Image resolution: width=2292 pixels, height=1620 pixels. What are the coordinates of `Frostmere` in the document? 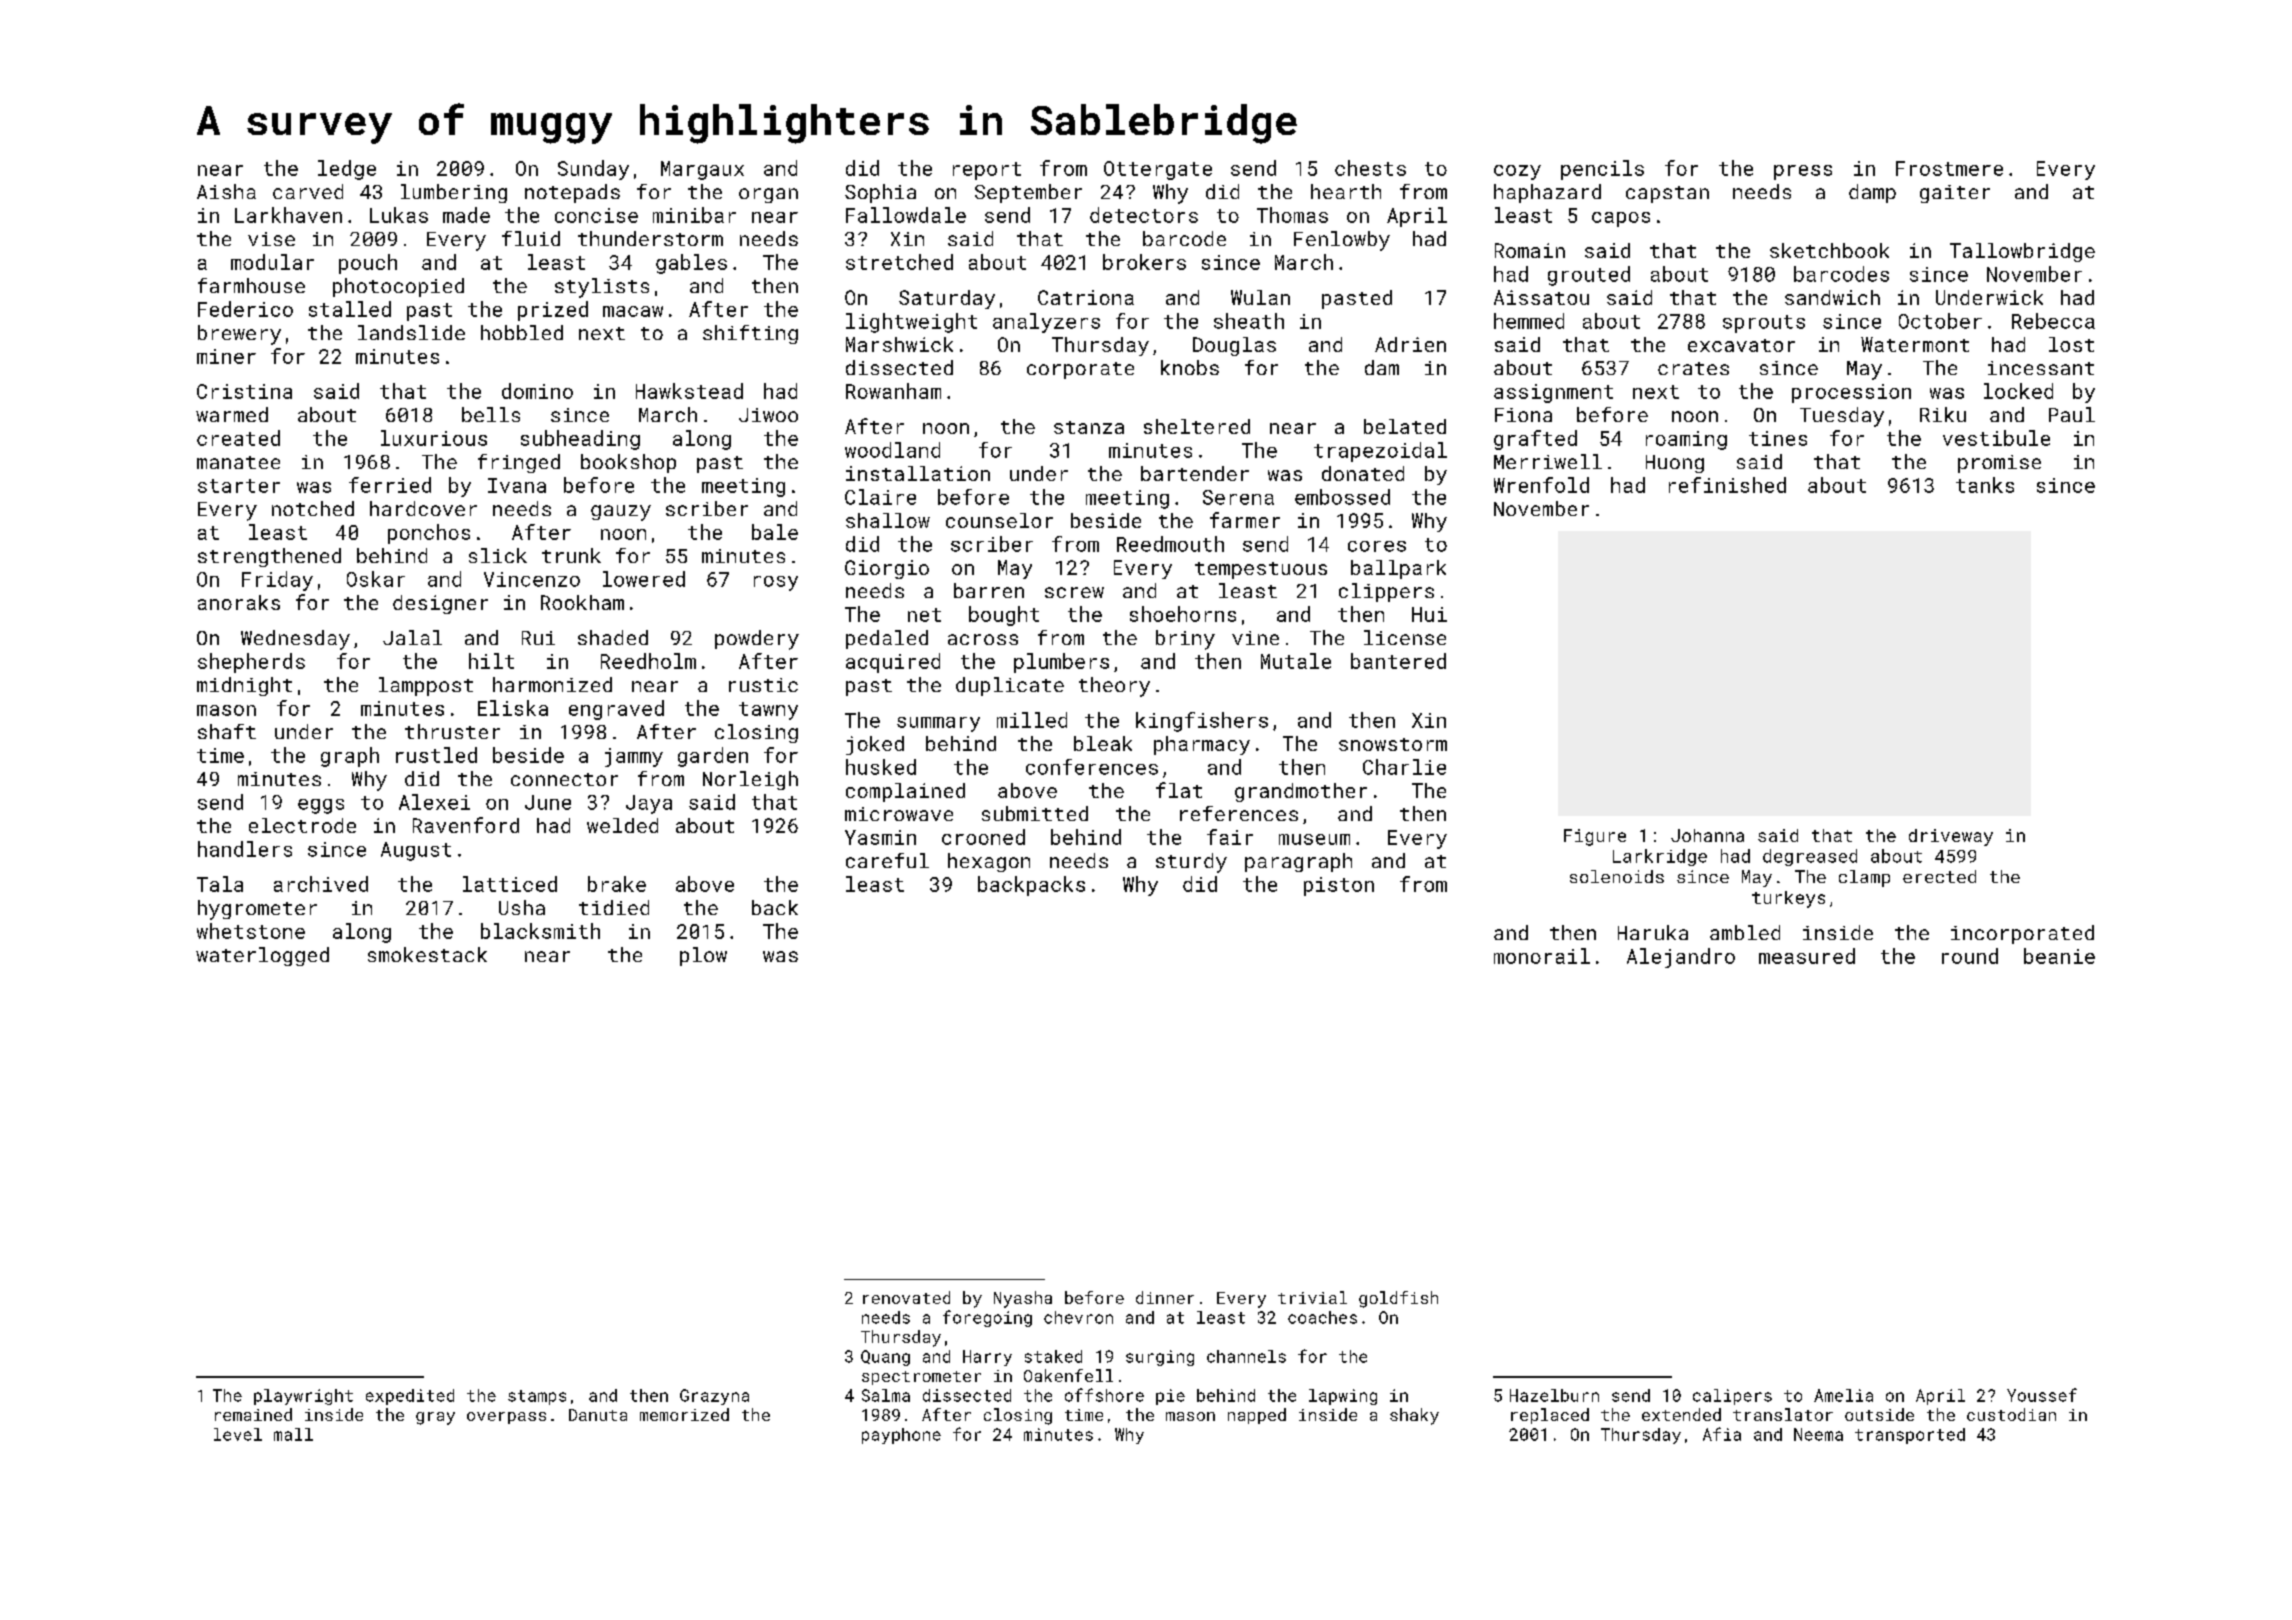 It's located at (1949, 168).
